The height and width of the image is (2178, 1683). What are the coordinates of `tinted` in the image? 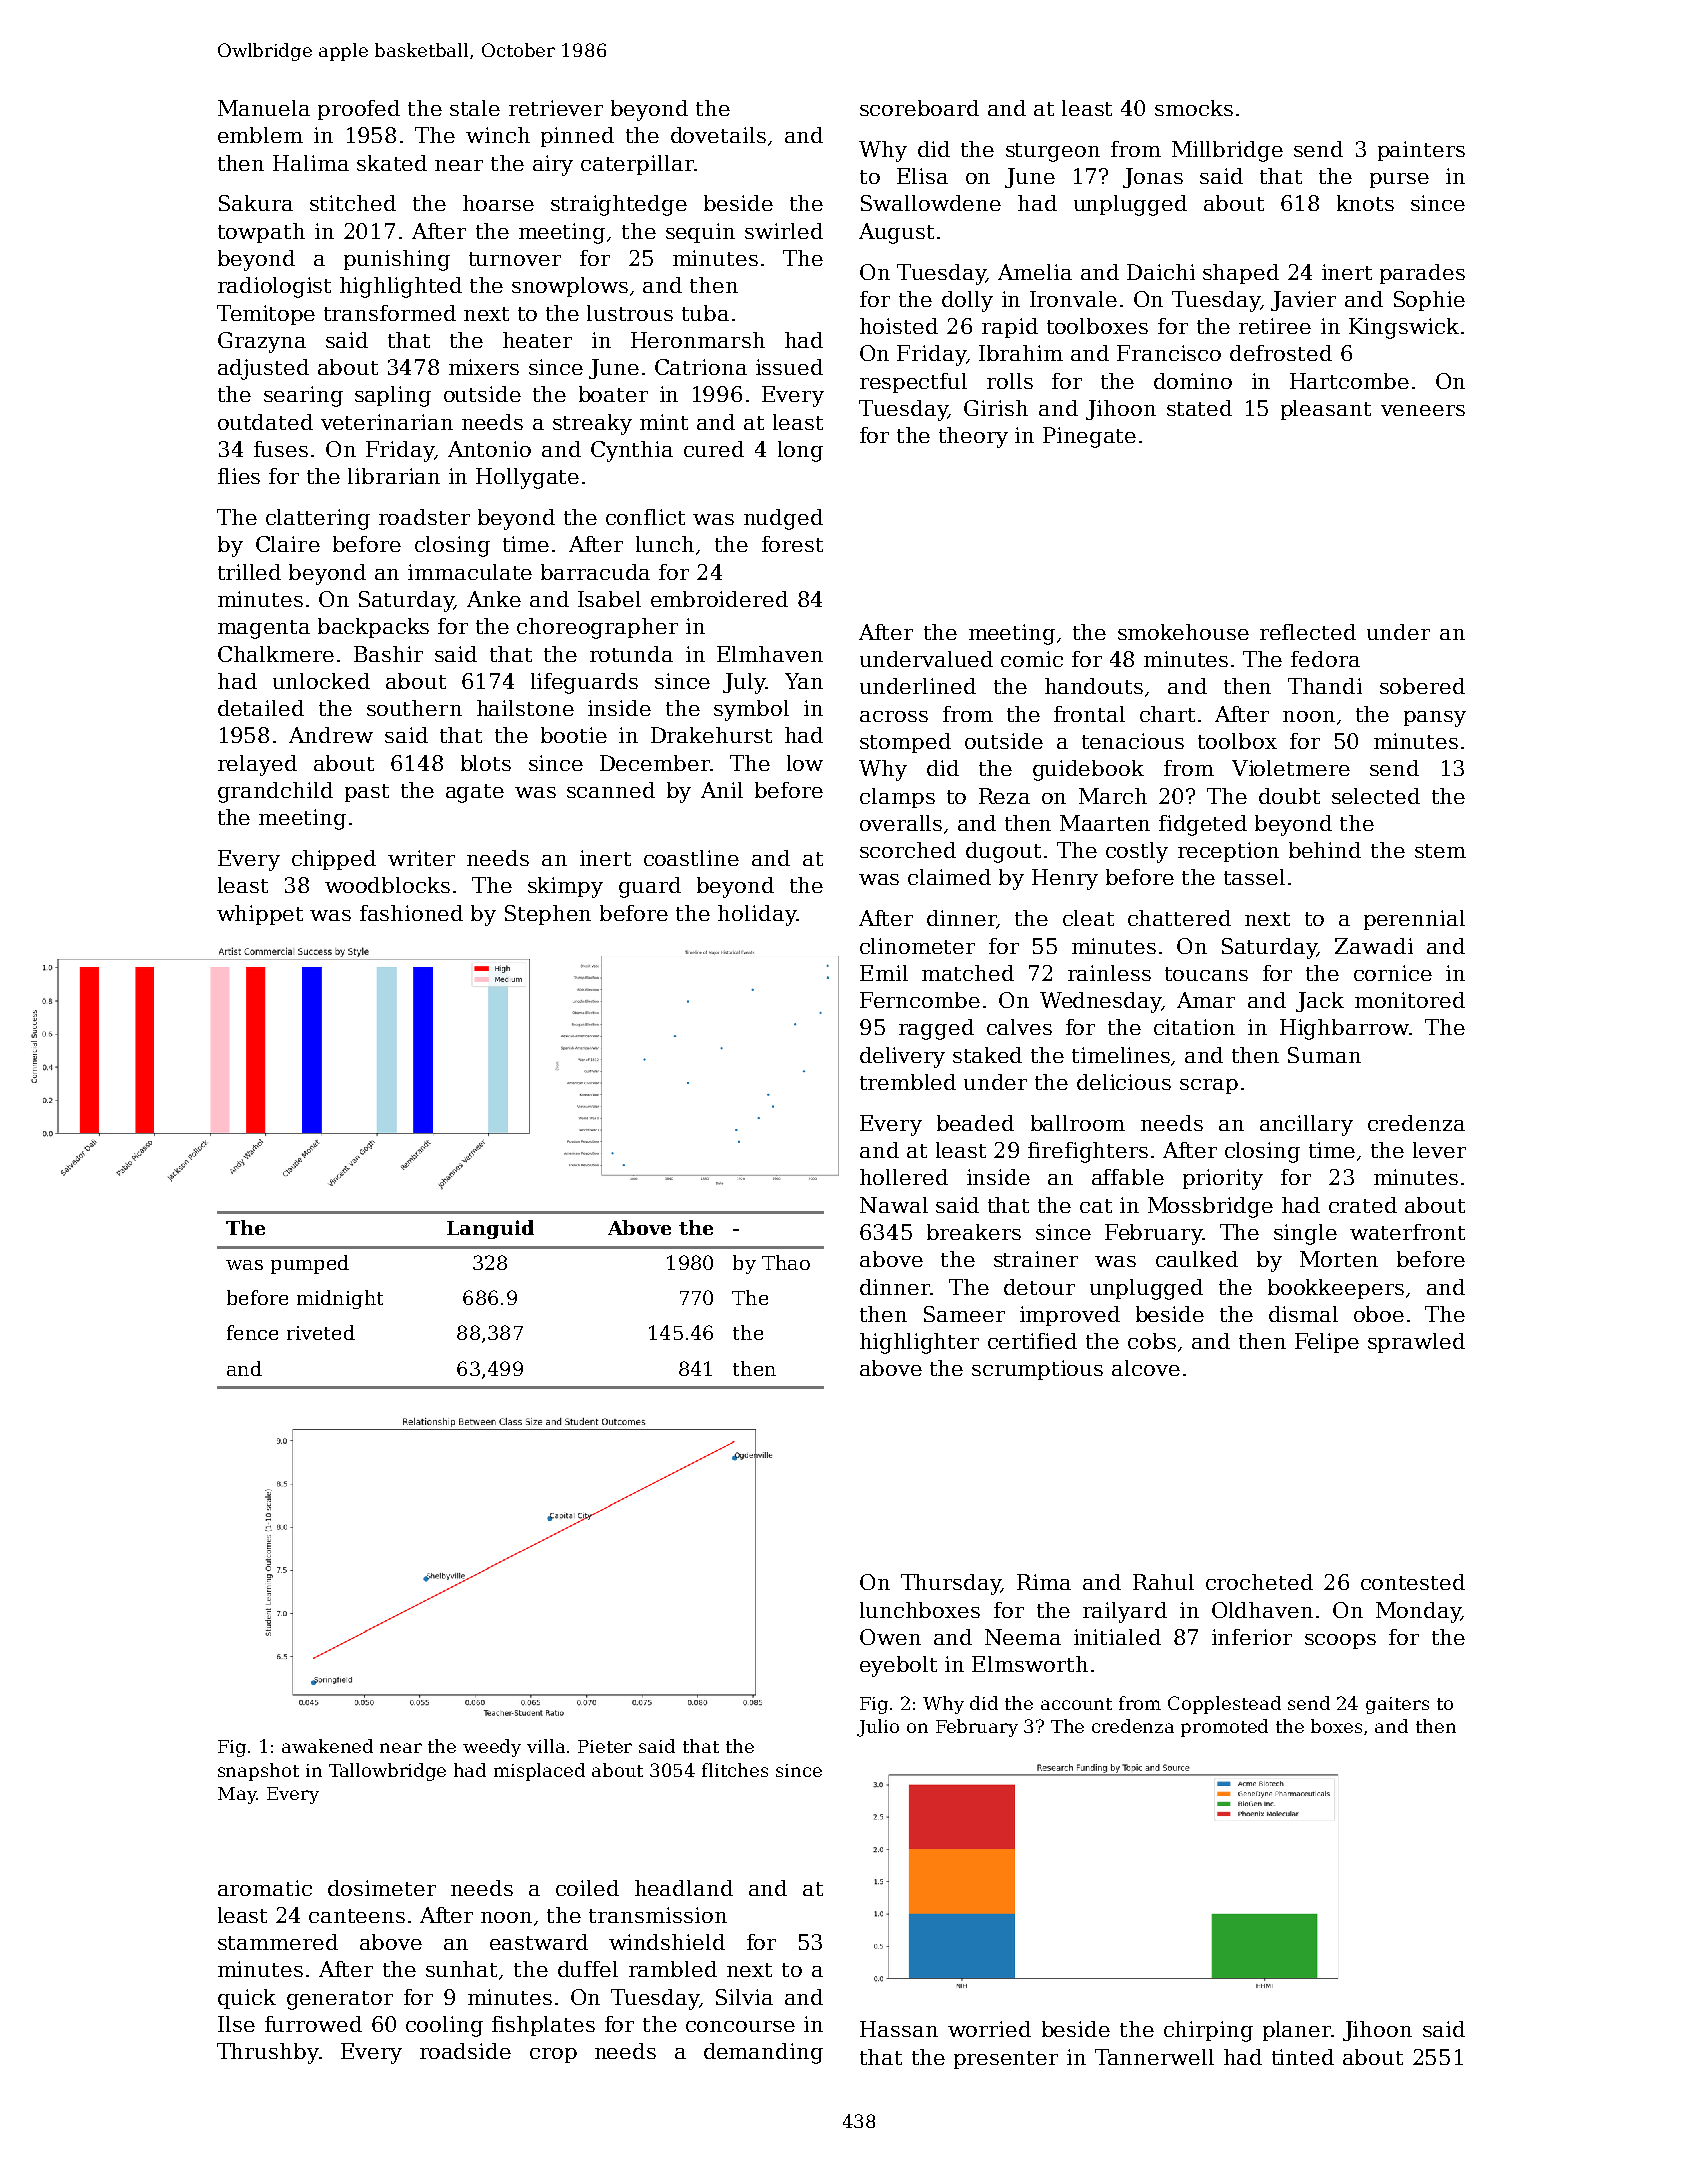 It's located at (1303, 2057).
